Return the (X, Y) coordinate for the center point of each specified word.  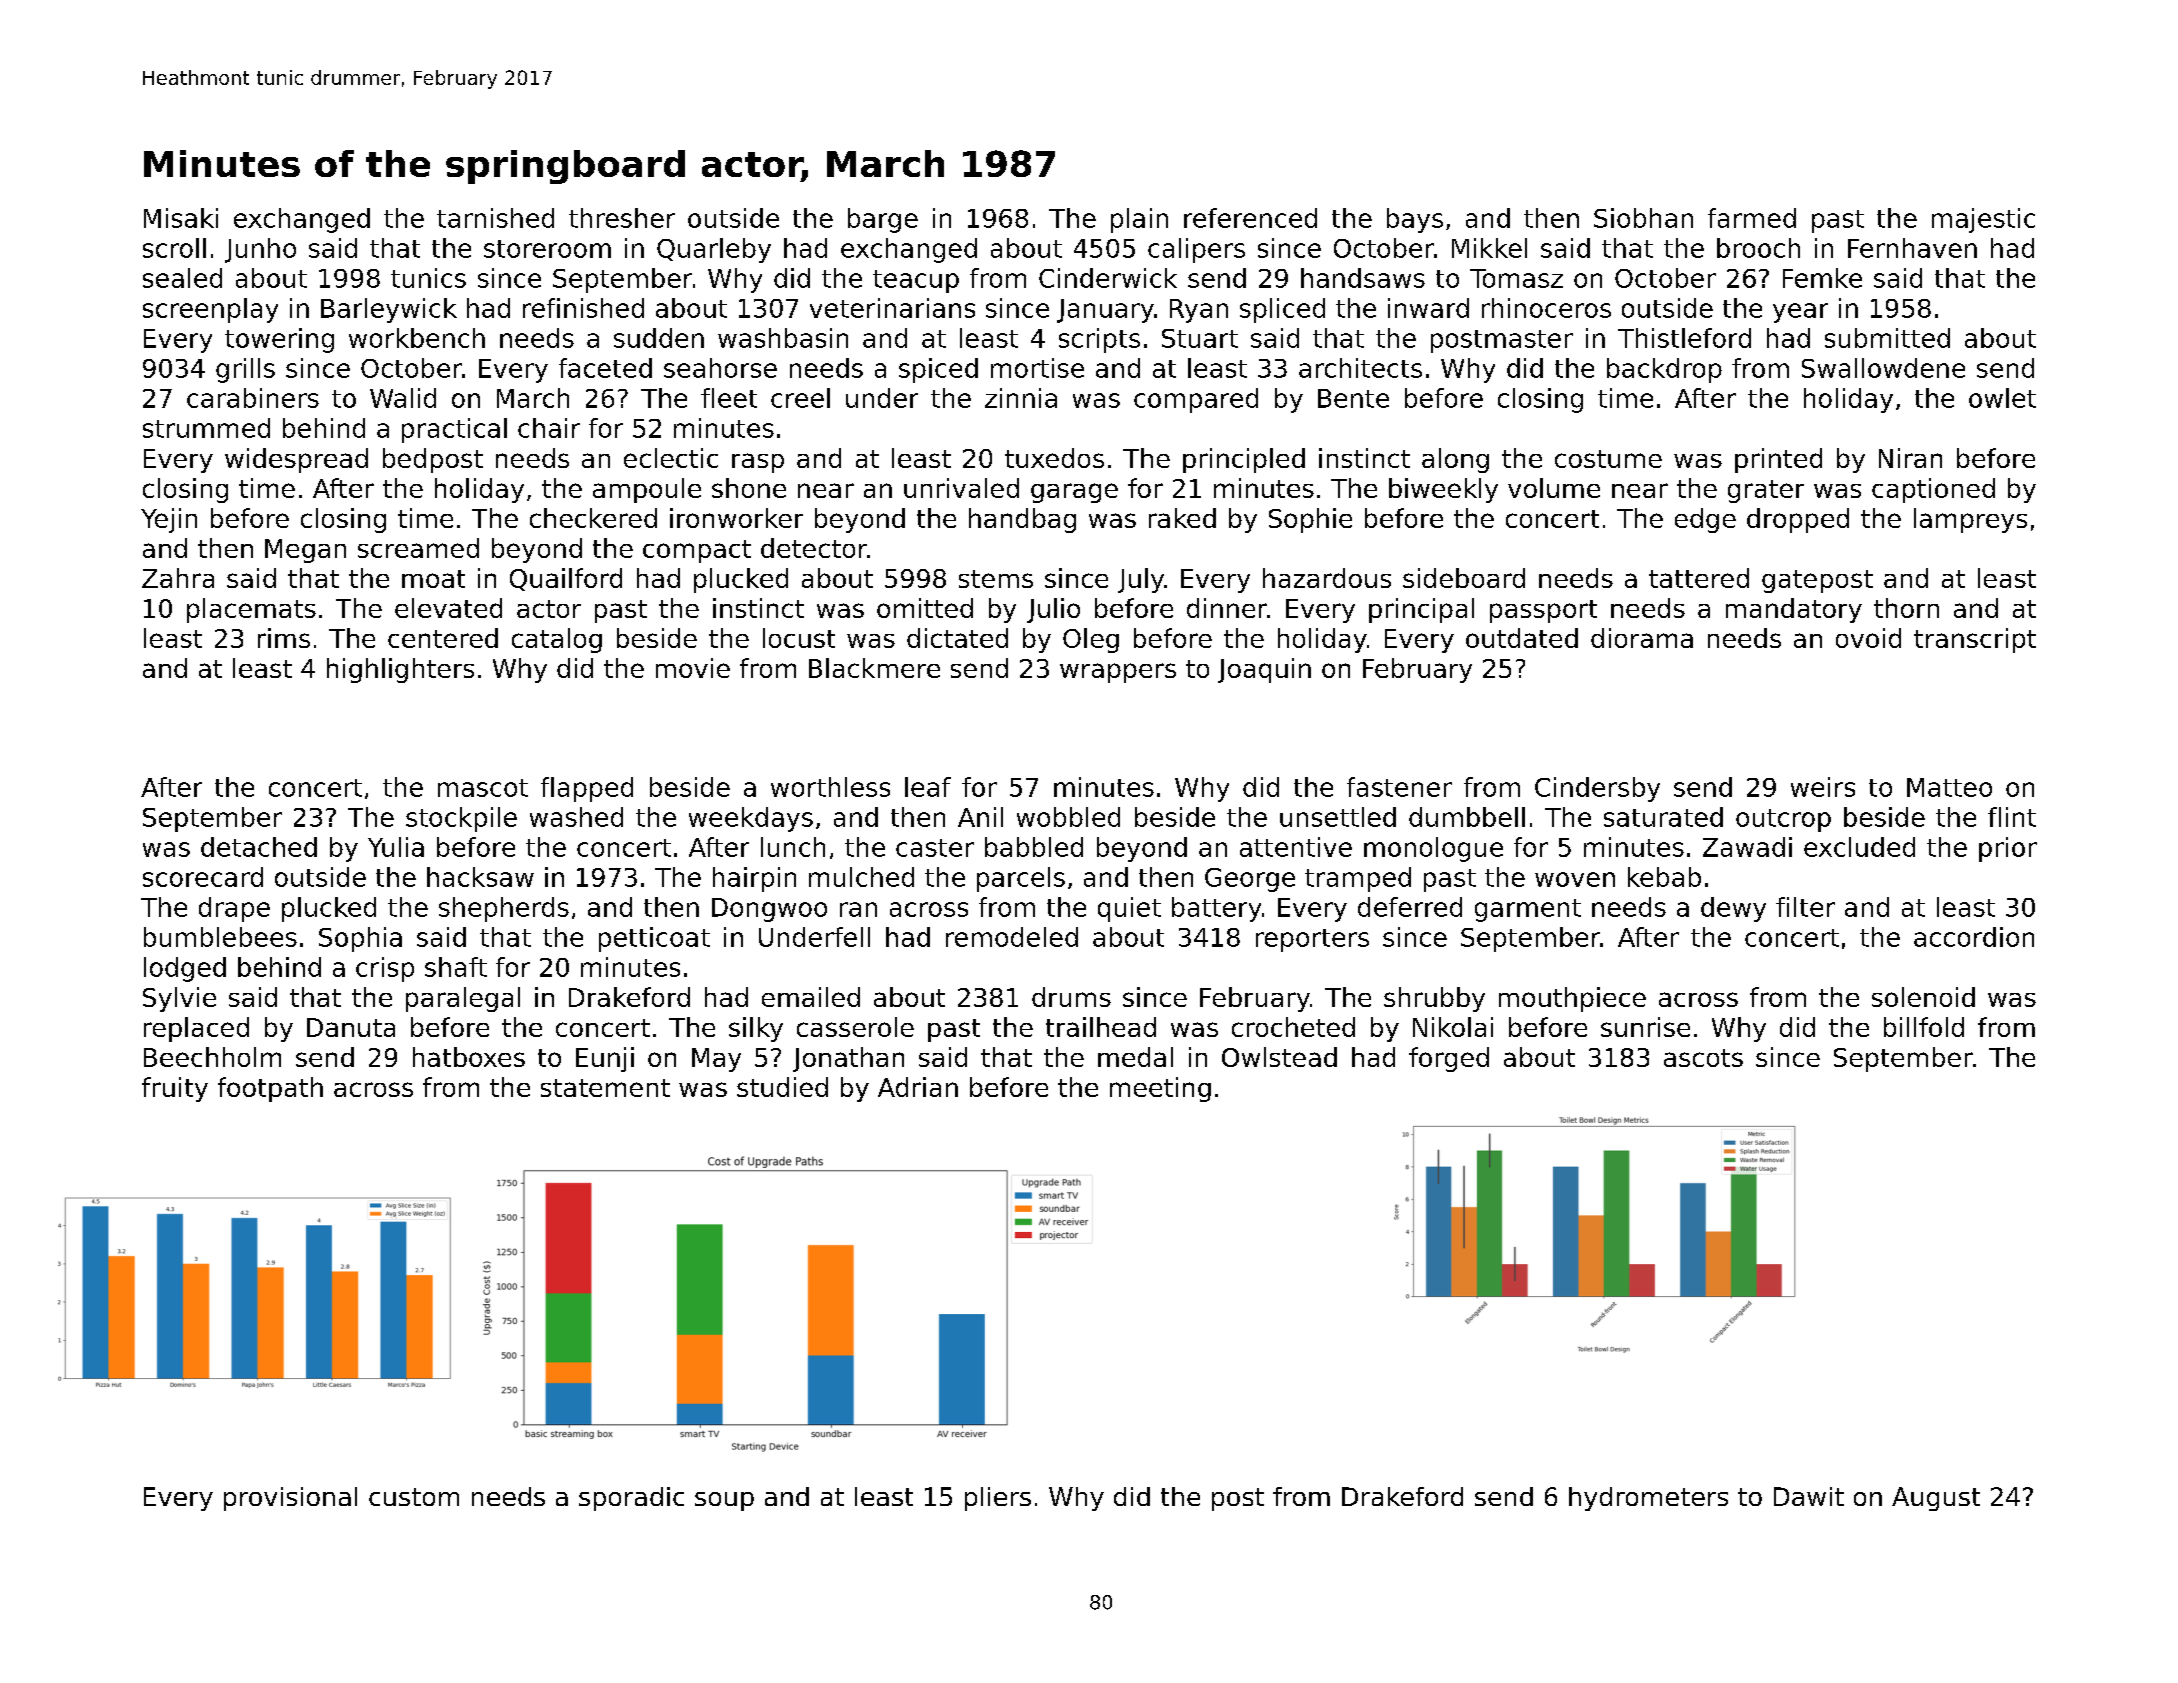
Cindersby (1597, 789)
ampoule (647, 490)
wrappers (1118, 673)
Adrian (918, 1087)
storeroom (547, 249)
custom (414, 1497)
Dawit (1809, 1496)
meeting (1160, 1089)
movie (693, 668)
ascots (1703, 1058)
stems (996, 579)
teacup (916, 281)
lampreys (1970, 520)
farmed (1752, 218)
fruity (175, 1089)
